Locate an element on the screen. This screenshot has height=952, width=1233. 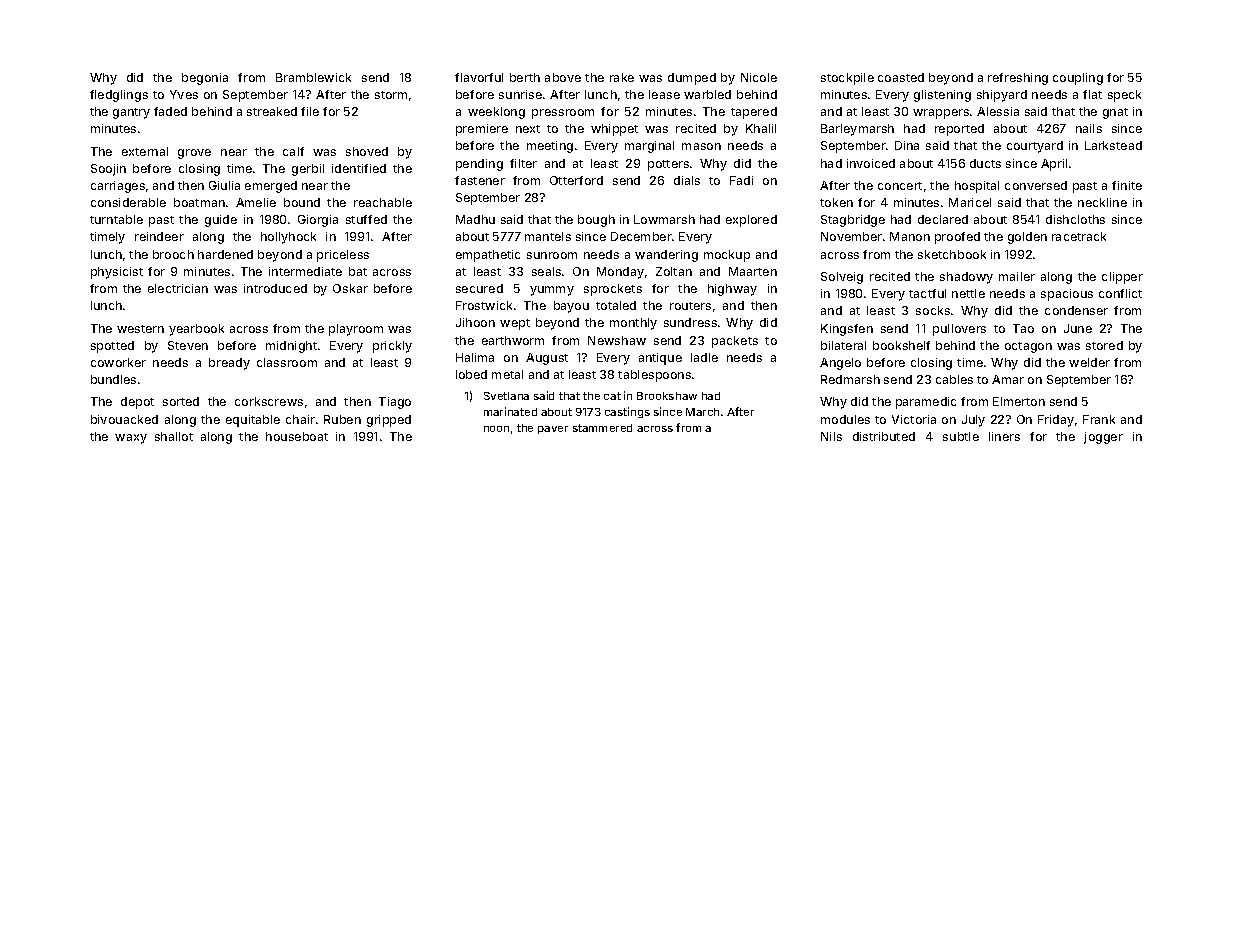
rake is located at coordinates (622, 77).
